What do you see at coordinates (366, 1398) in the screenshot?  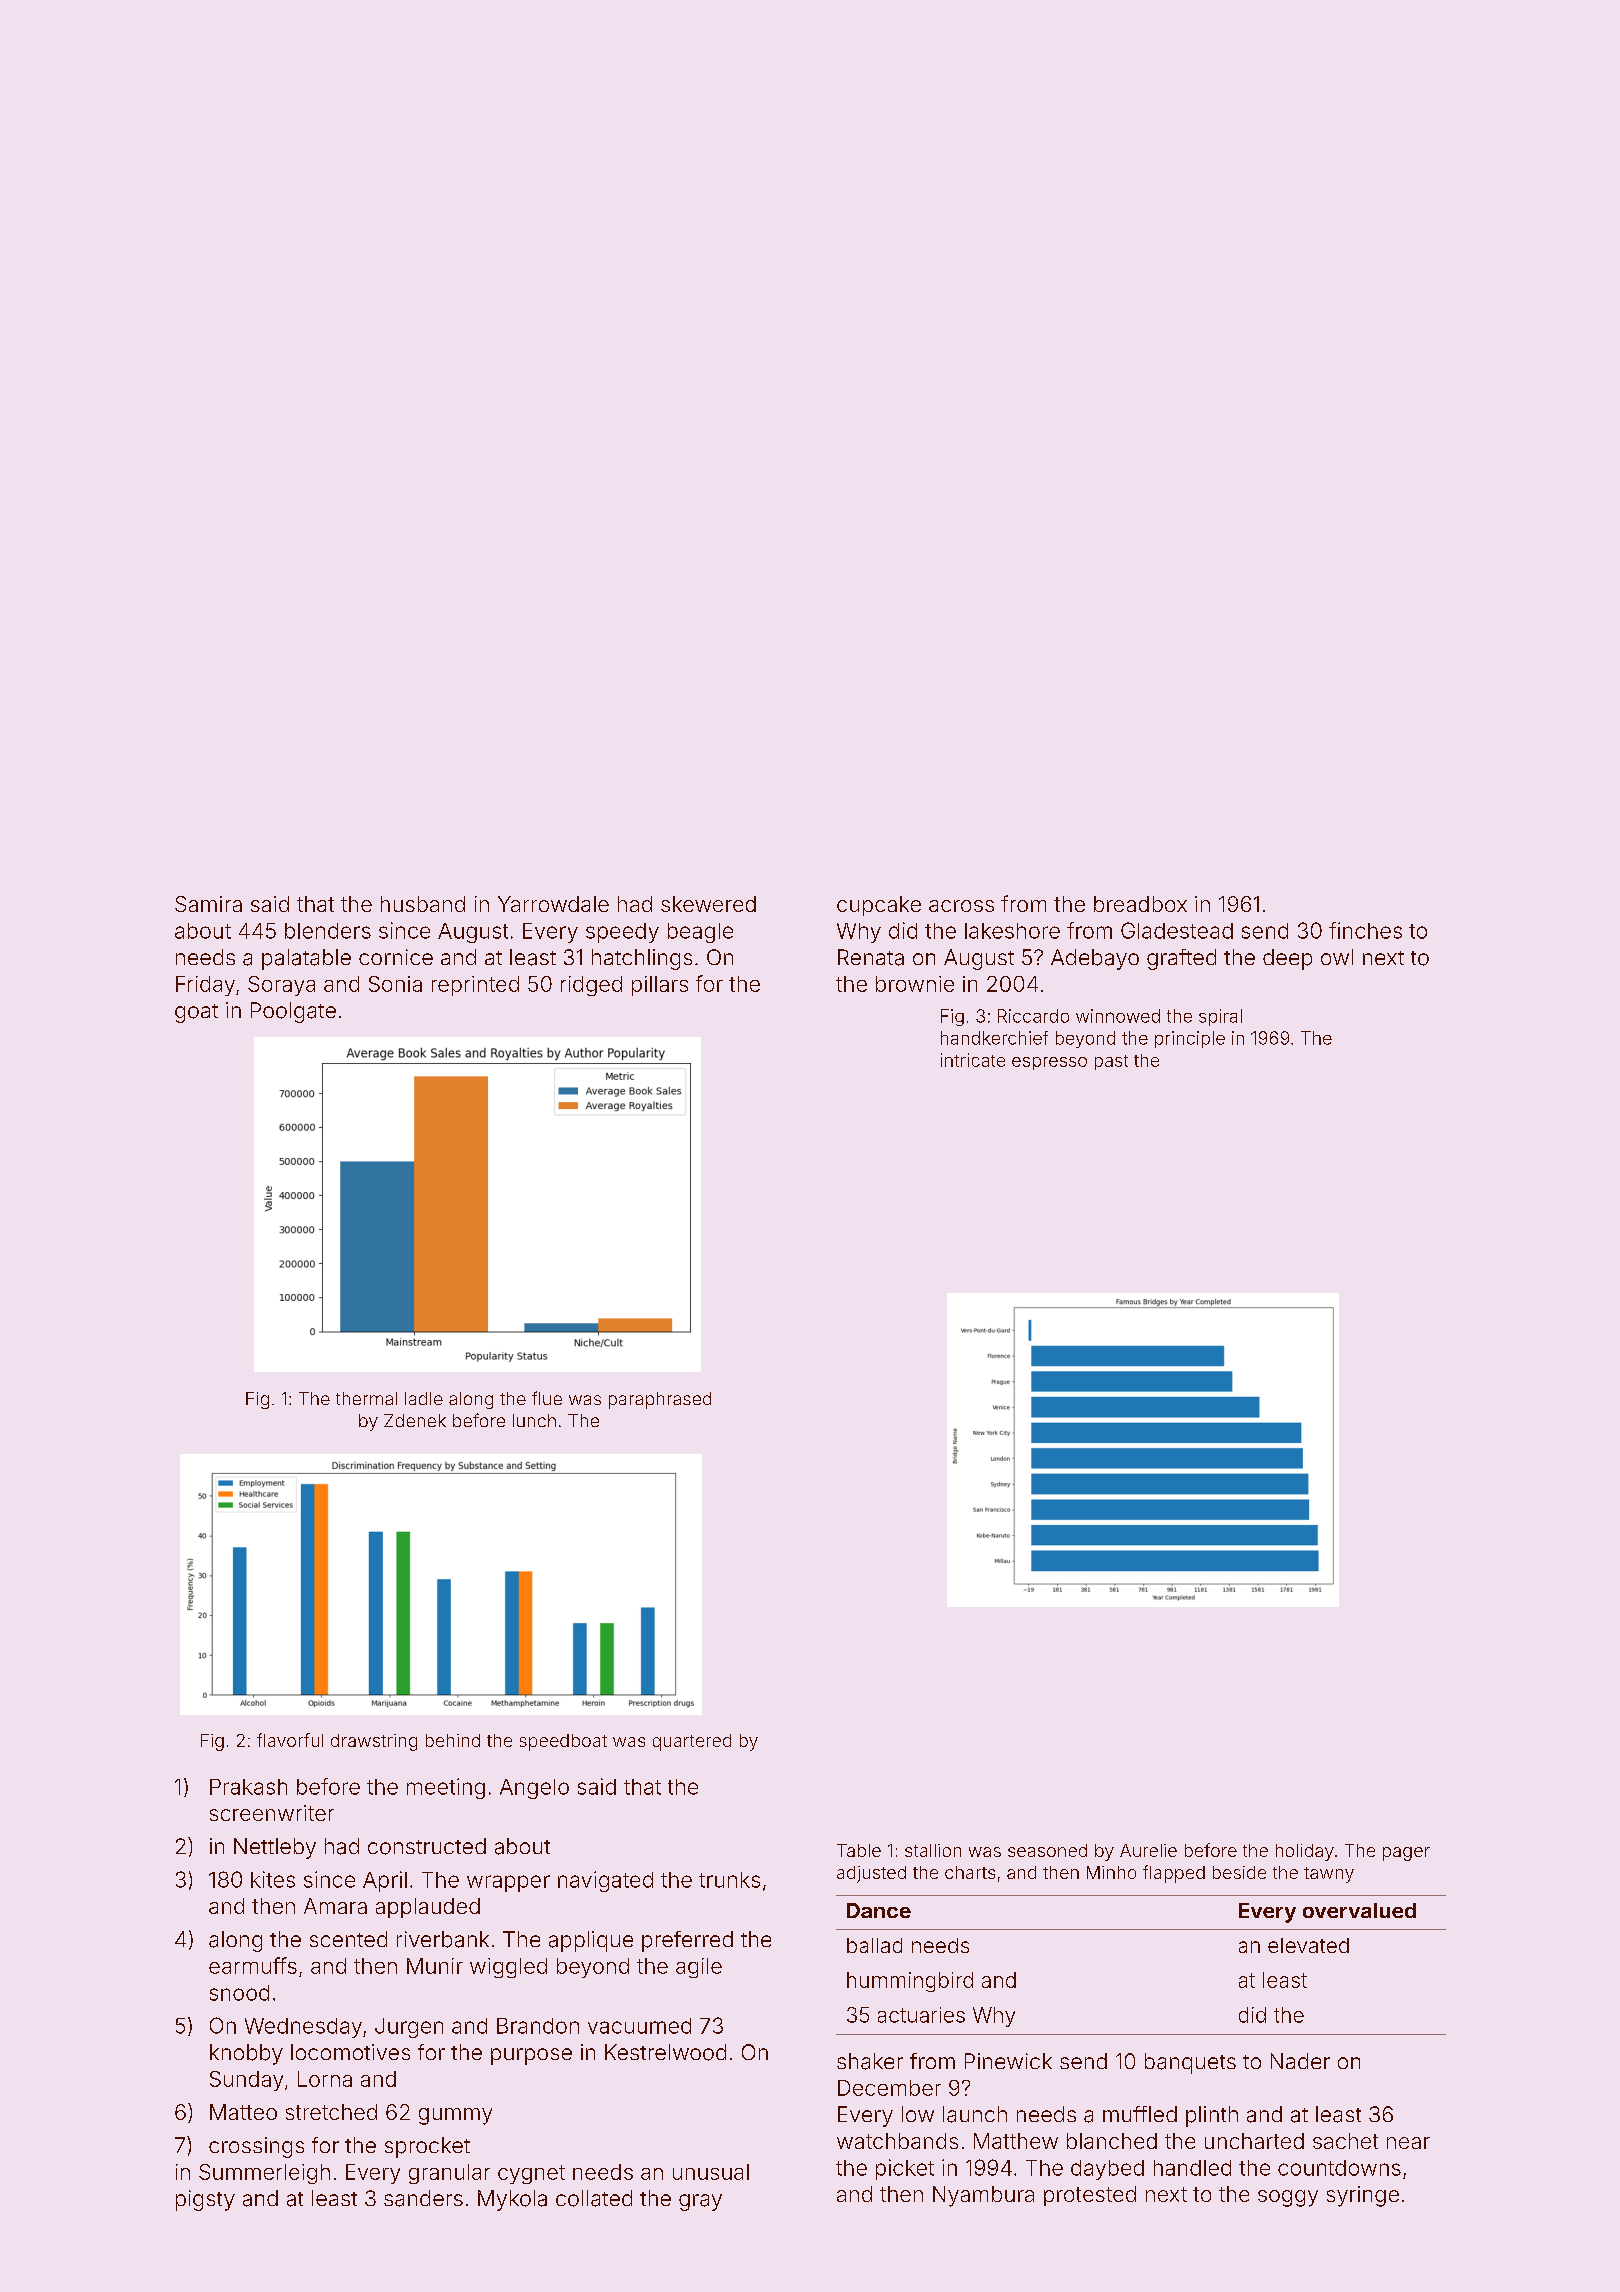 I see `thermal` at bounding box center [366, 1398].
